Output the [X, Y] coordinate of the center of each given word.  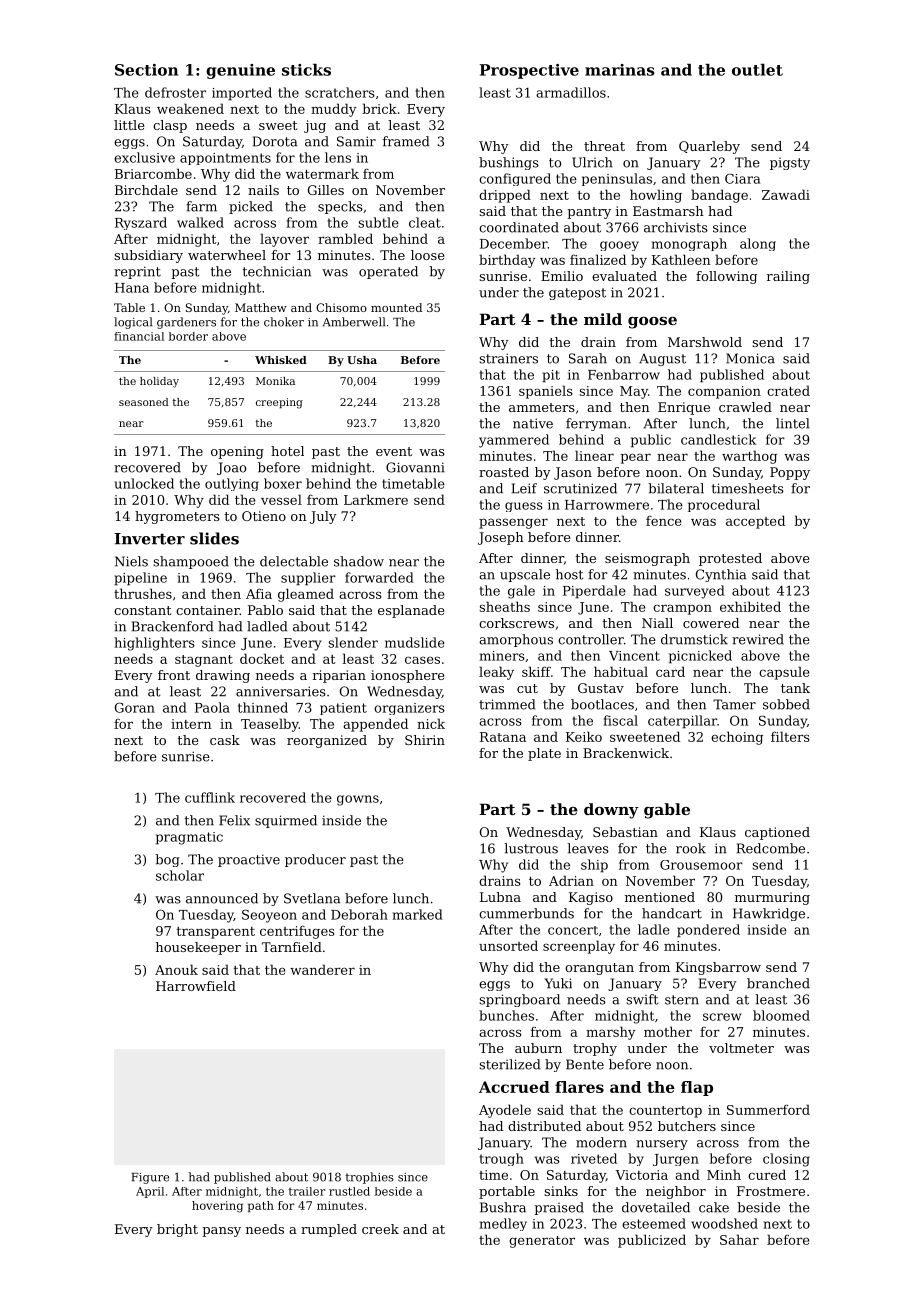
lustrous [531, 848]
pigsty [790, 164]
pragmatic [189, 838]
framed [406, 141]
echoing [737, 738]
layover [284, 240]
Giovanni [415, 467]
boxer [283, 483]
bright [177, 1230]
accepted [755, 522]
